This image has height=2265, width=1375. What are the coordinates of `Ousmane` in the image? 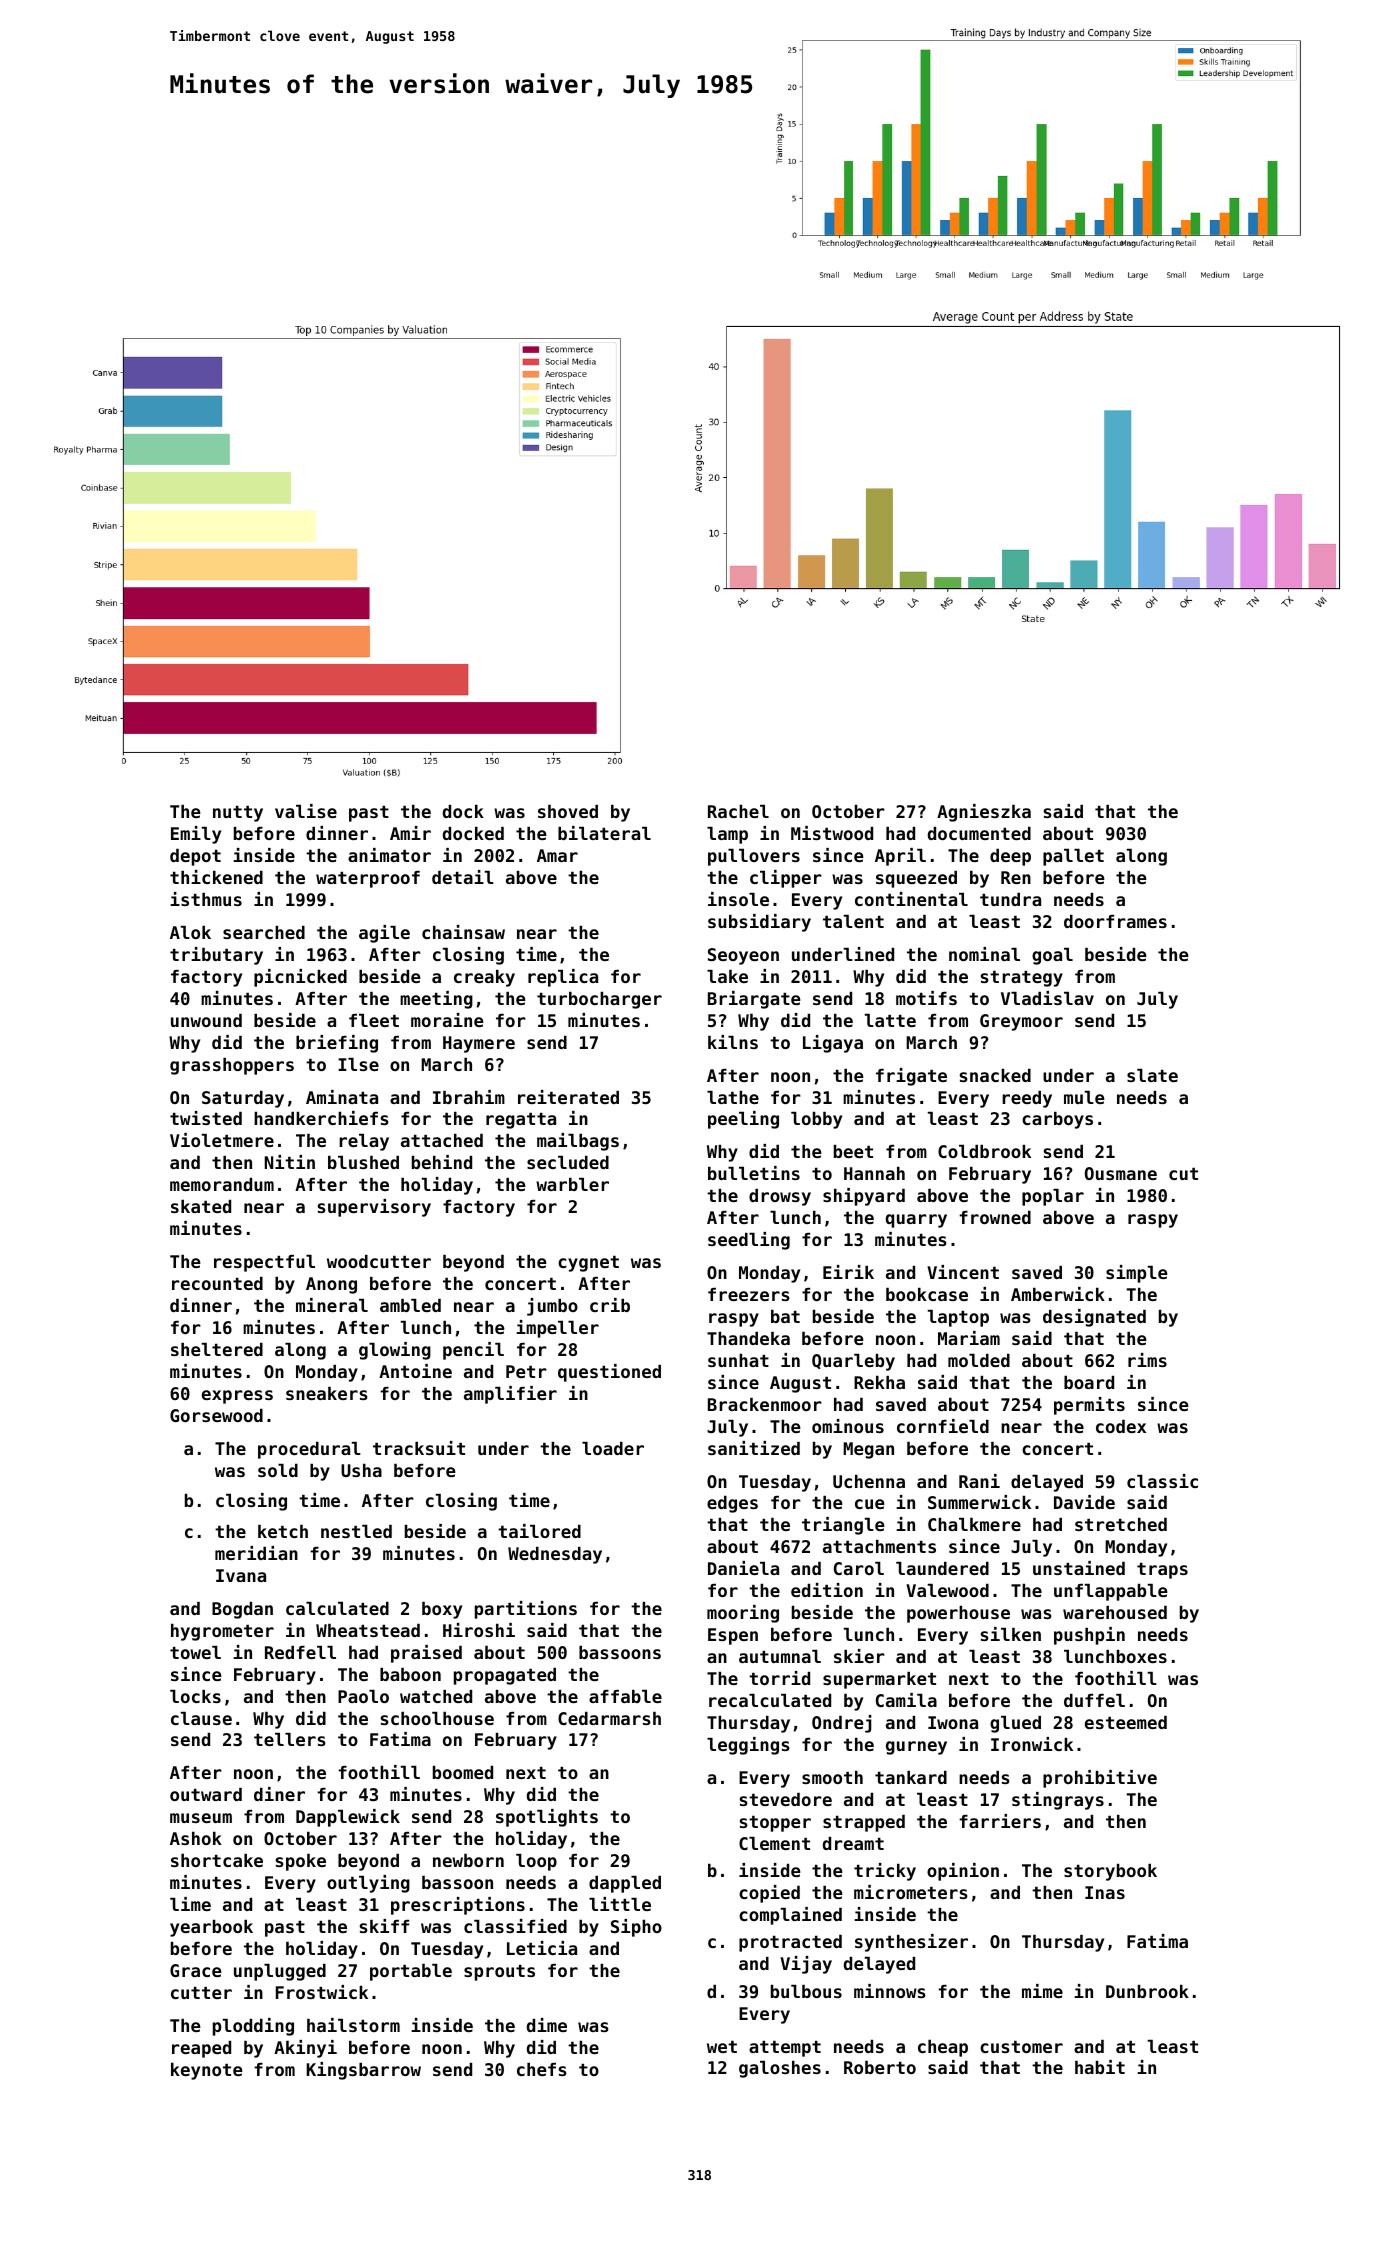 It's located at (1121, 1173).
